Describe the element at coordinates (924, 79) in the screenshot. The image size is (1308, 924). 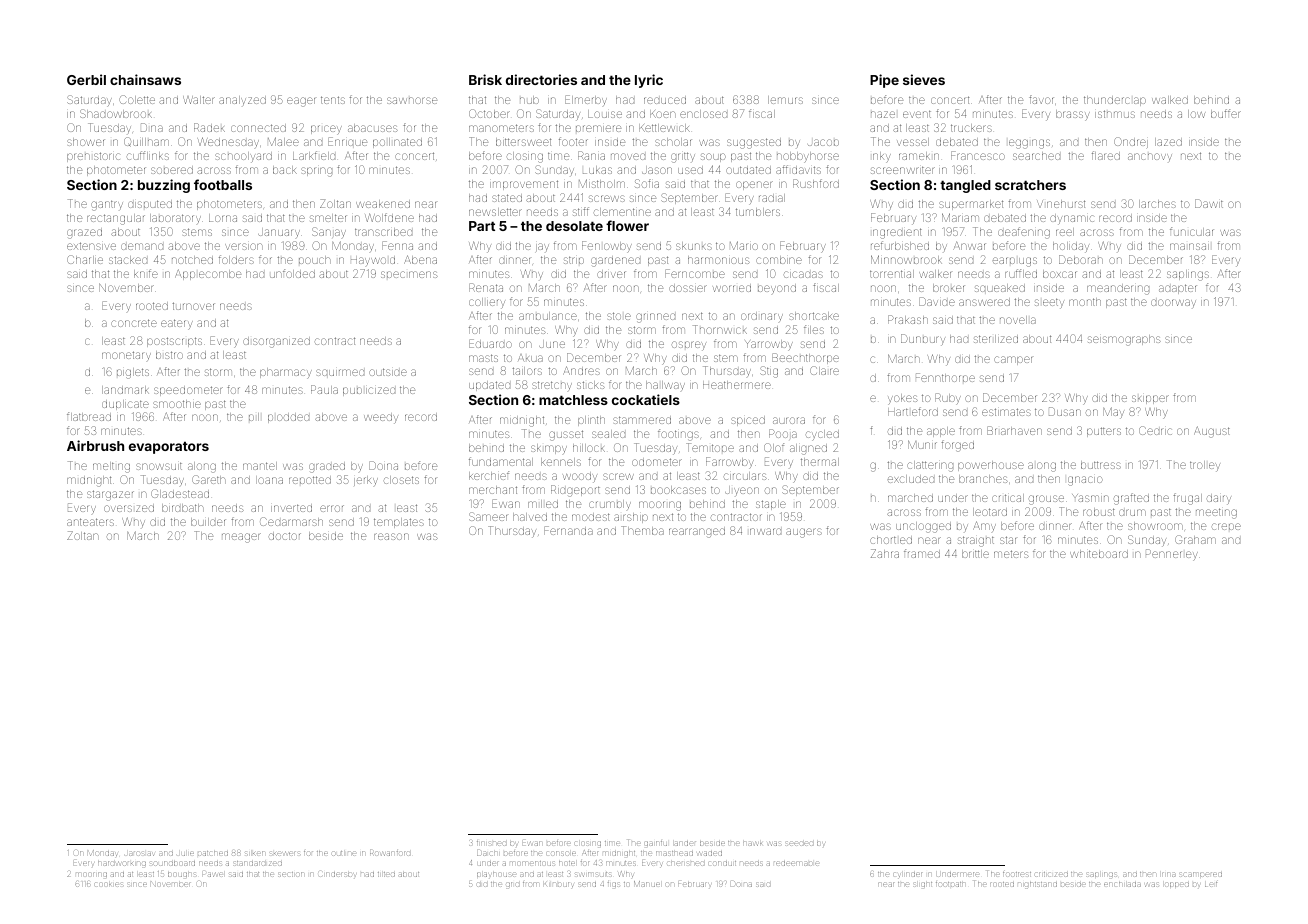
I see `sieves` at that location.
